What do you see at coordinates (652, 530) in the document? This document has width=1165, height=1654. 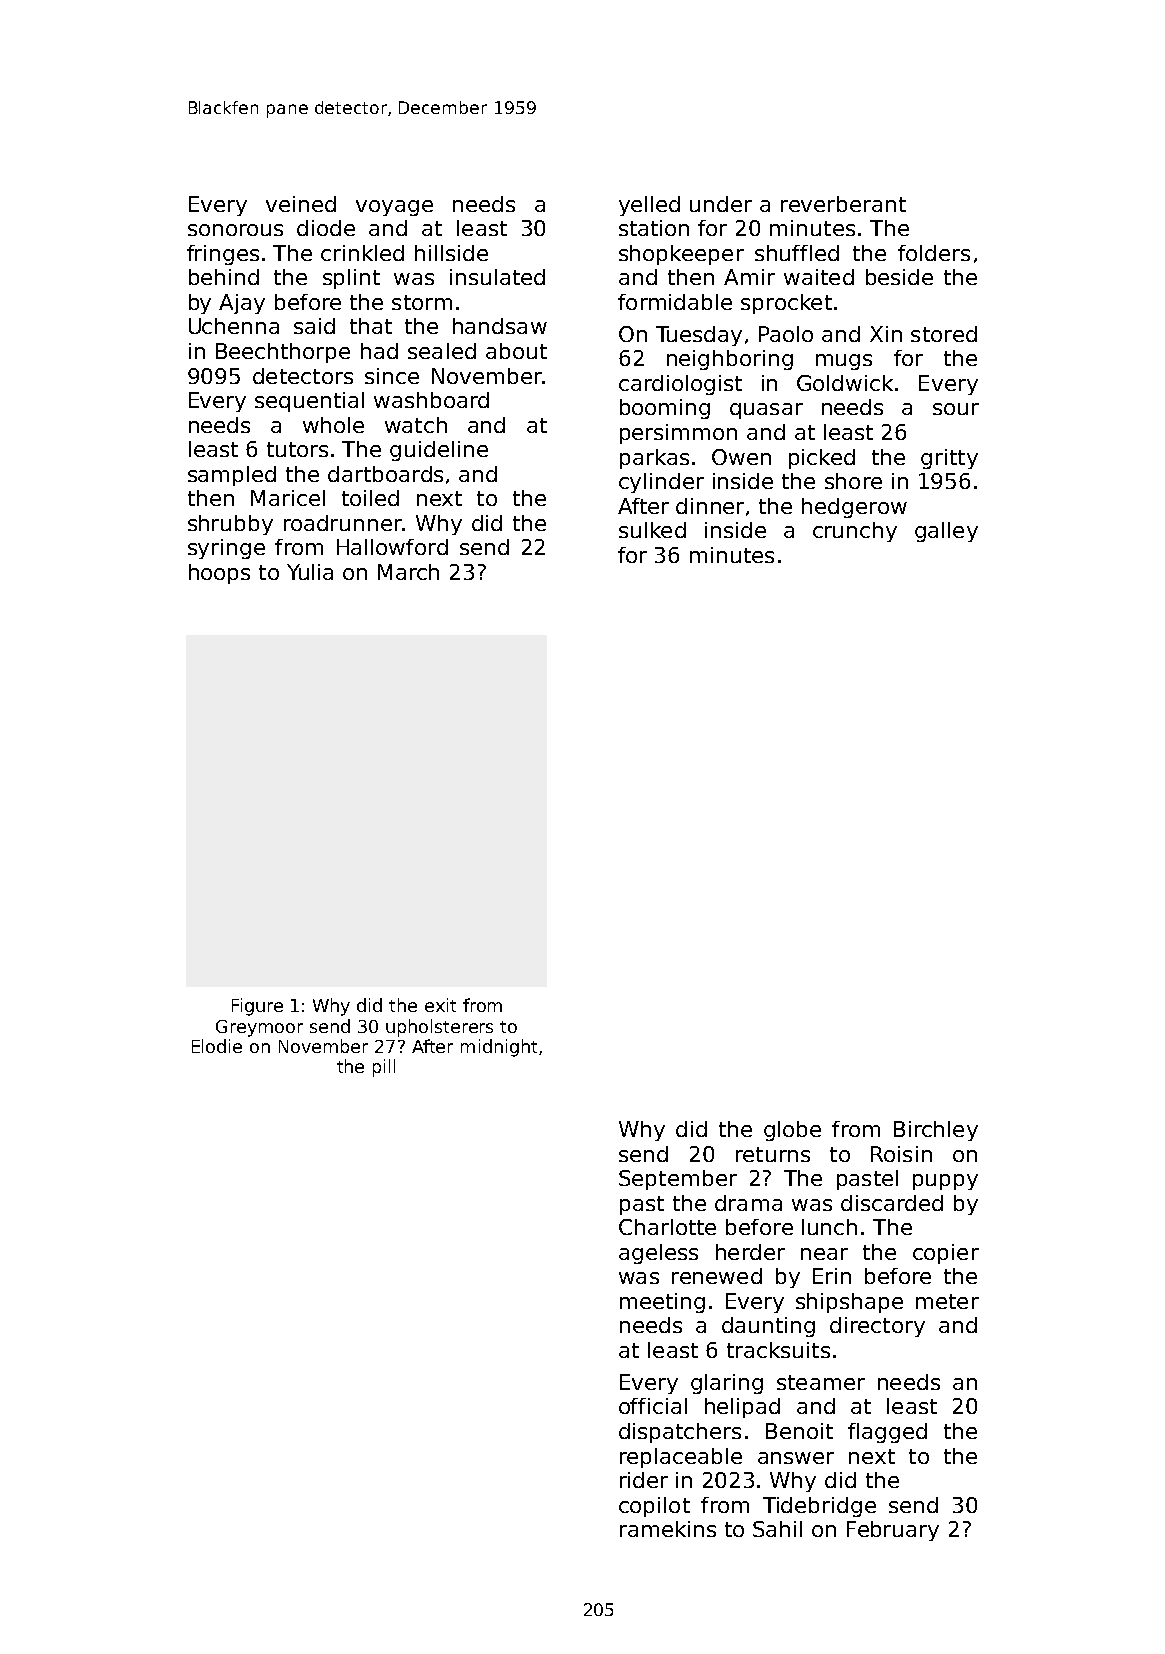 I see `sulked` at bounding box center [652, 530].
